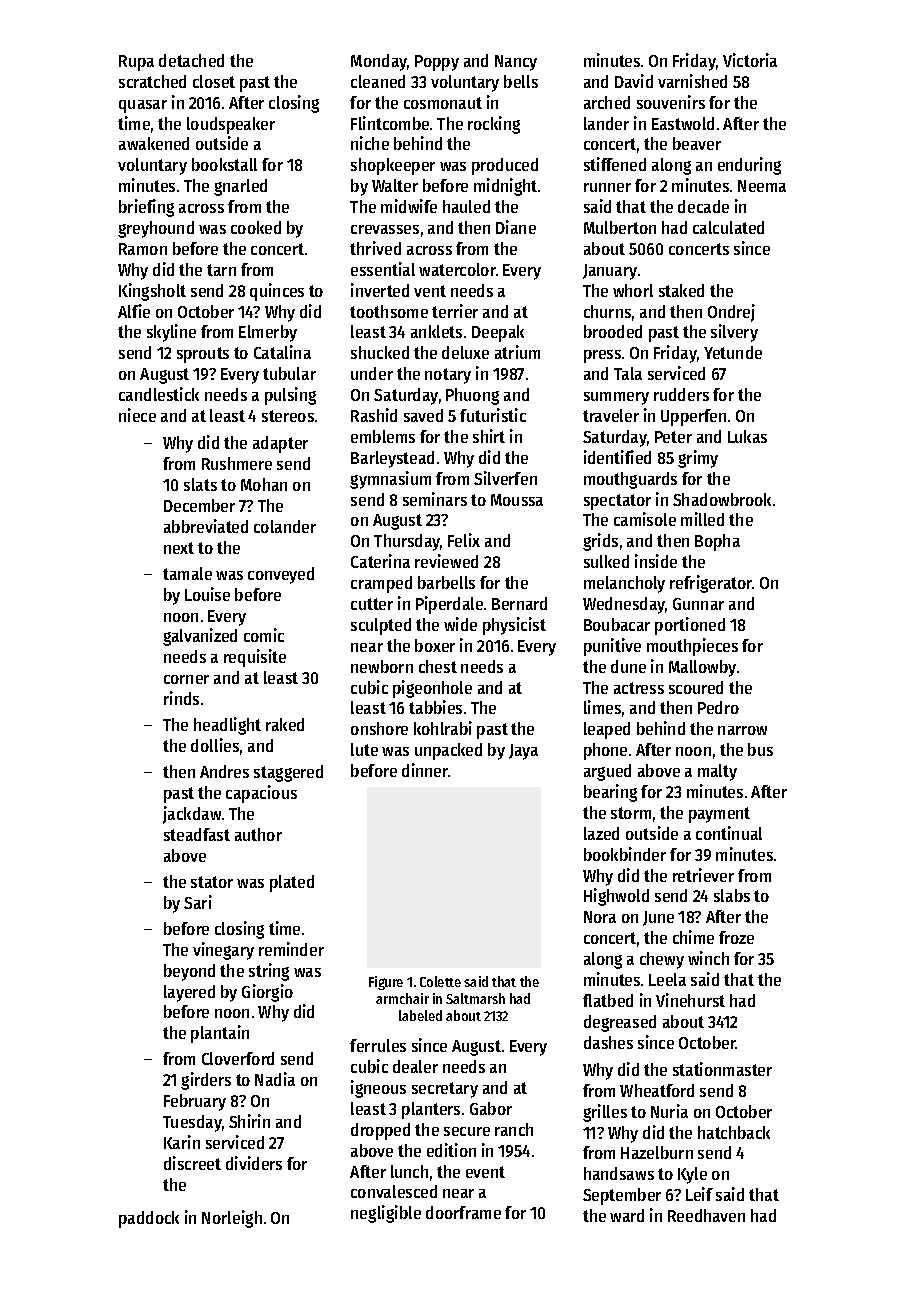 The width and height of the screenshot is (908, 1316). What do you see at coordinates (523, 752) in the screenshot?
I see `Jaya` at bounding box center [523, 752].
